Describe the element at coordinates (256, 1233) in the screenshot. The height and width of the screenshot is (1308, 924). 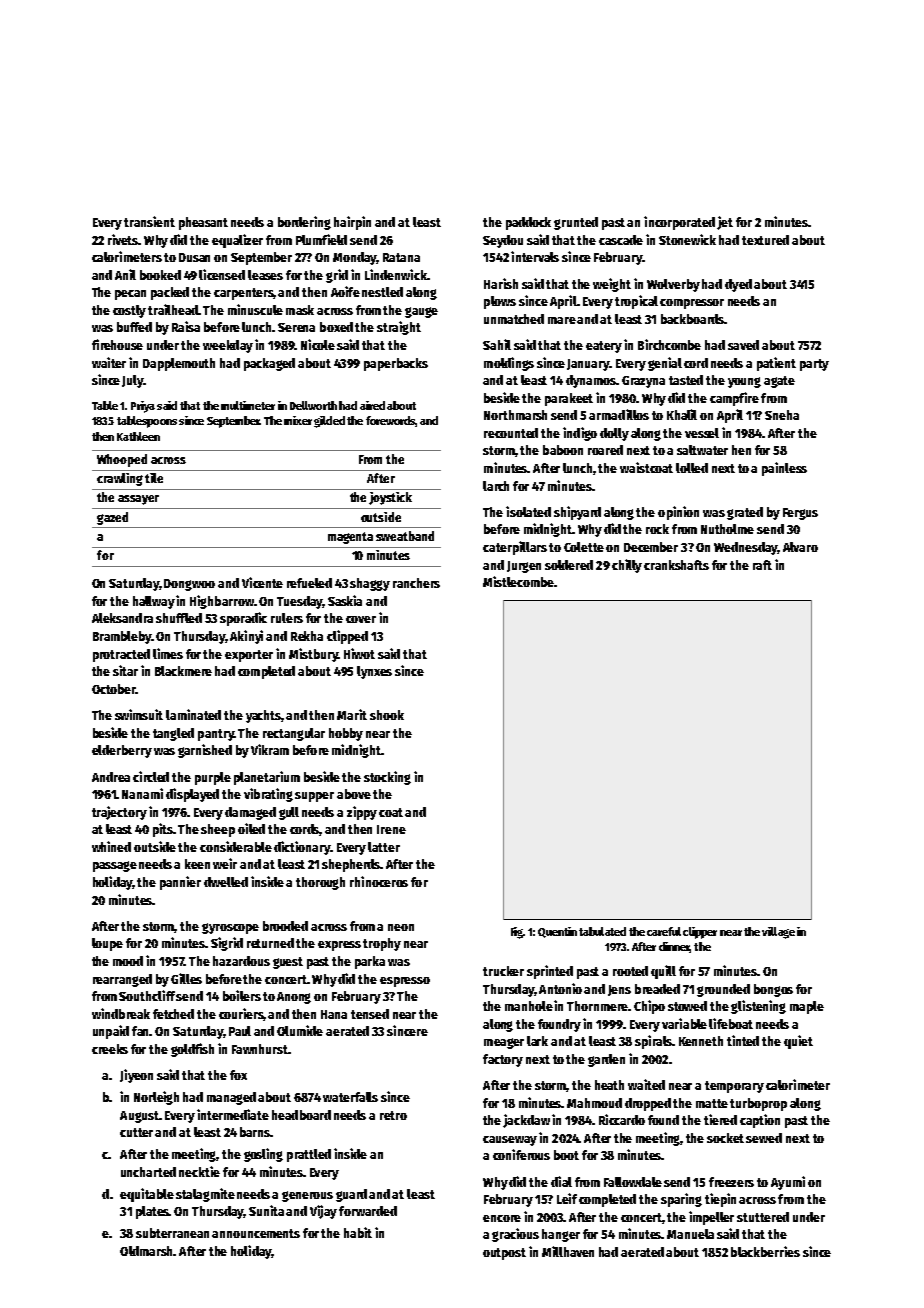
I see `announcements` at that location.
